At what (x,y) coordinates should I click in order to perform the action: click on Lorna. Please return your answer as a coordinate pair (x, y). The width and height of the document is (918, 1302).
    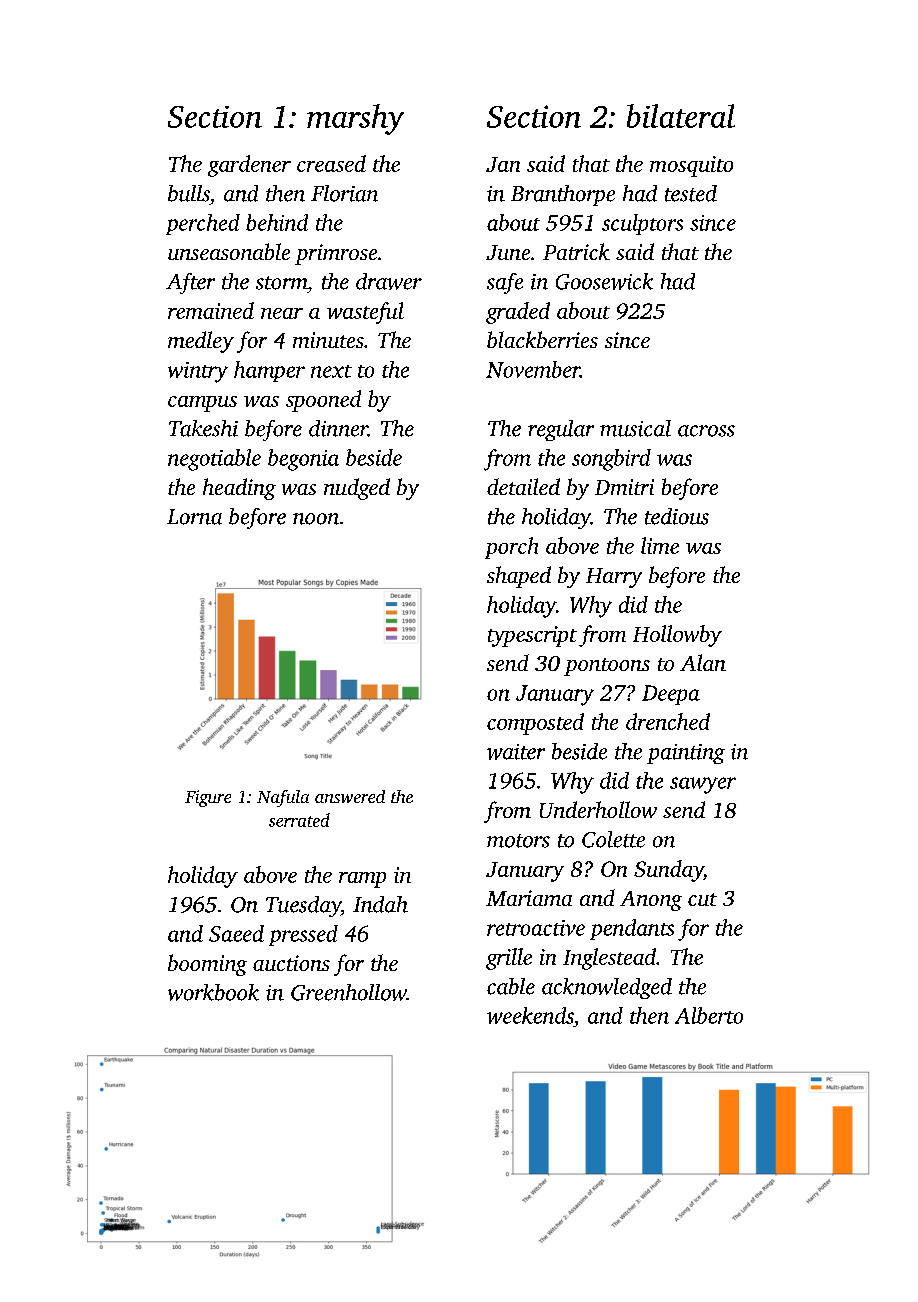
    Looking at the image, I should click on (194, 517).
